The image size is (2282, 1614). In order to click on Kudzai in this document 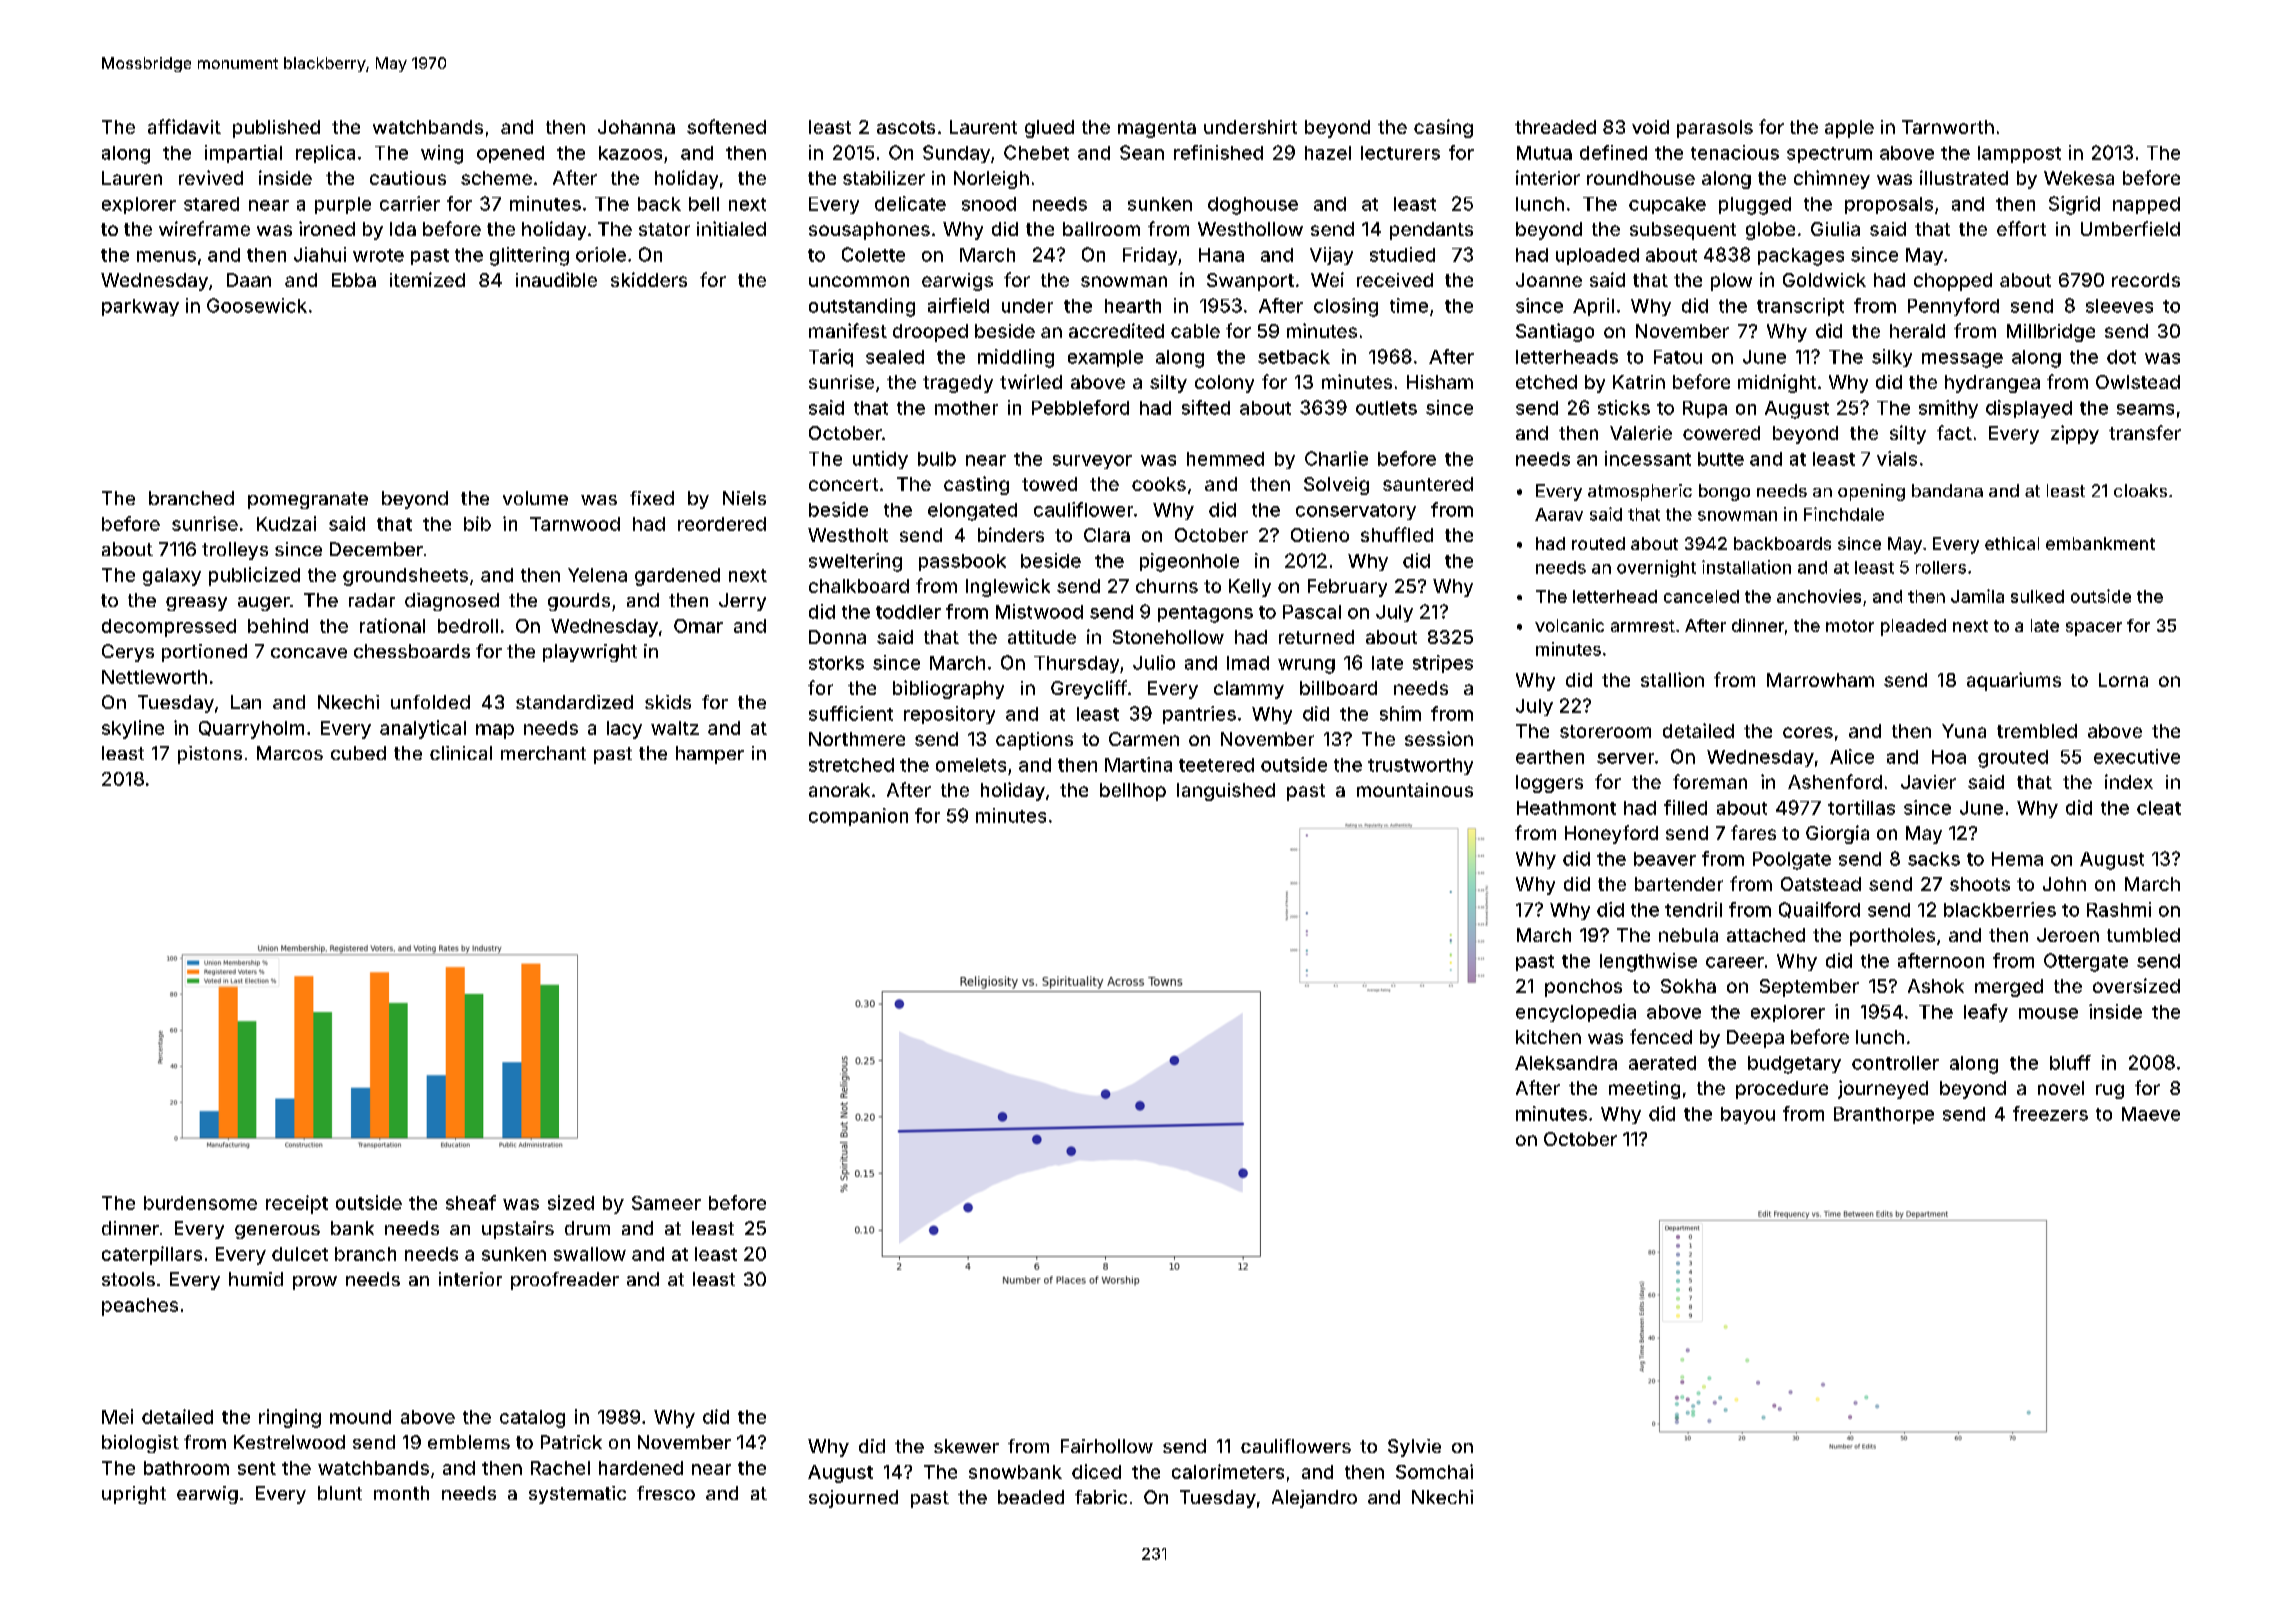, I will do `click(286, 523)`.
